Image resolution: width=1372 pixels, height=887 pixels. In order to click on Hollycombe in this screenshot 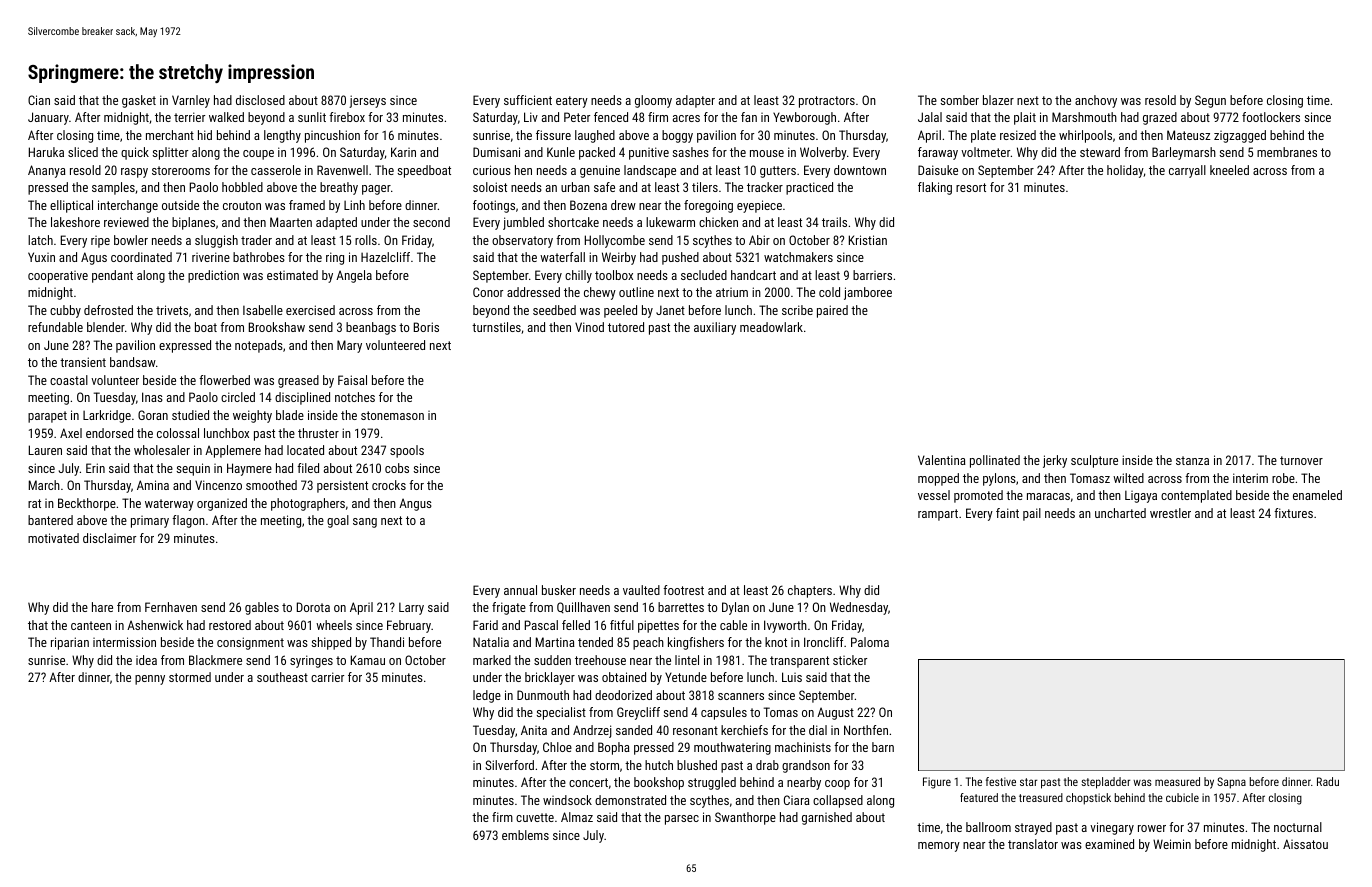, I will do `click(615, 241)`.
